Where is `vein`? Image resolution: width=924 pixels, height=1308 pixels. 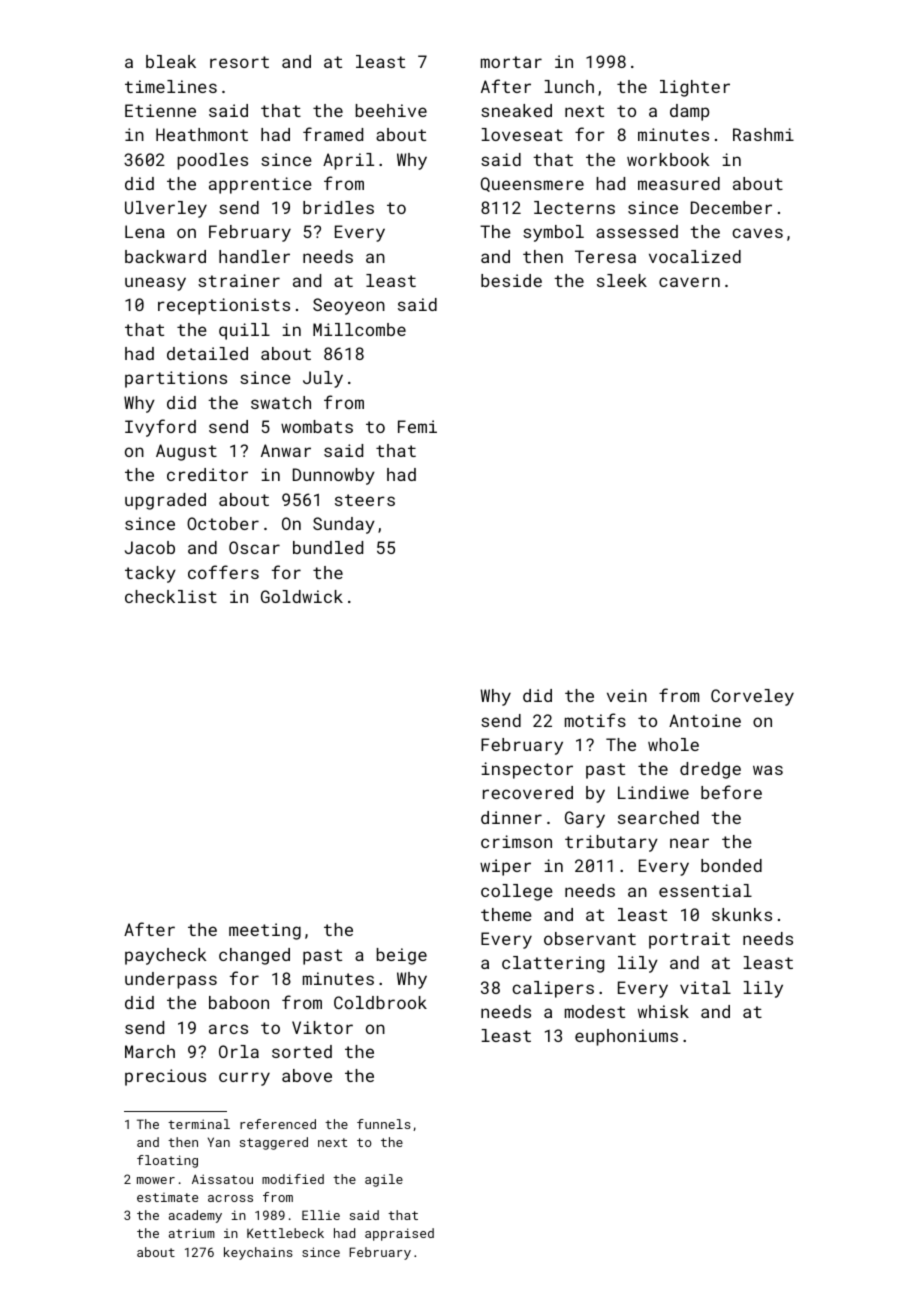
vein is located at coordinates (627, 695).
